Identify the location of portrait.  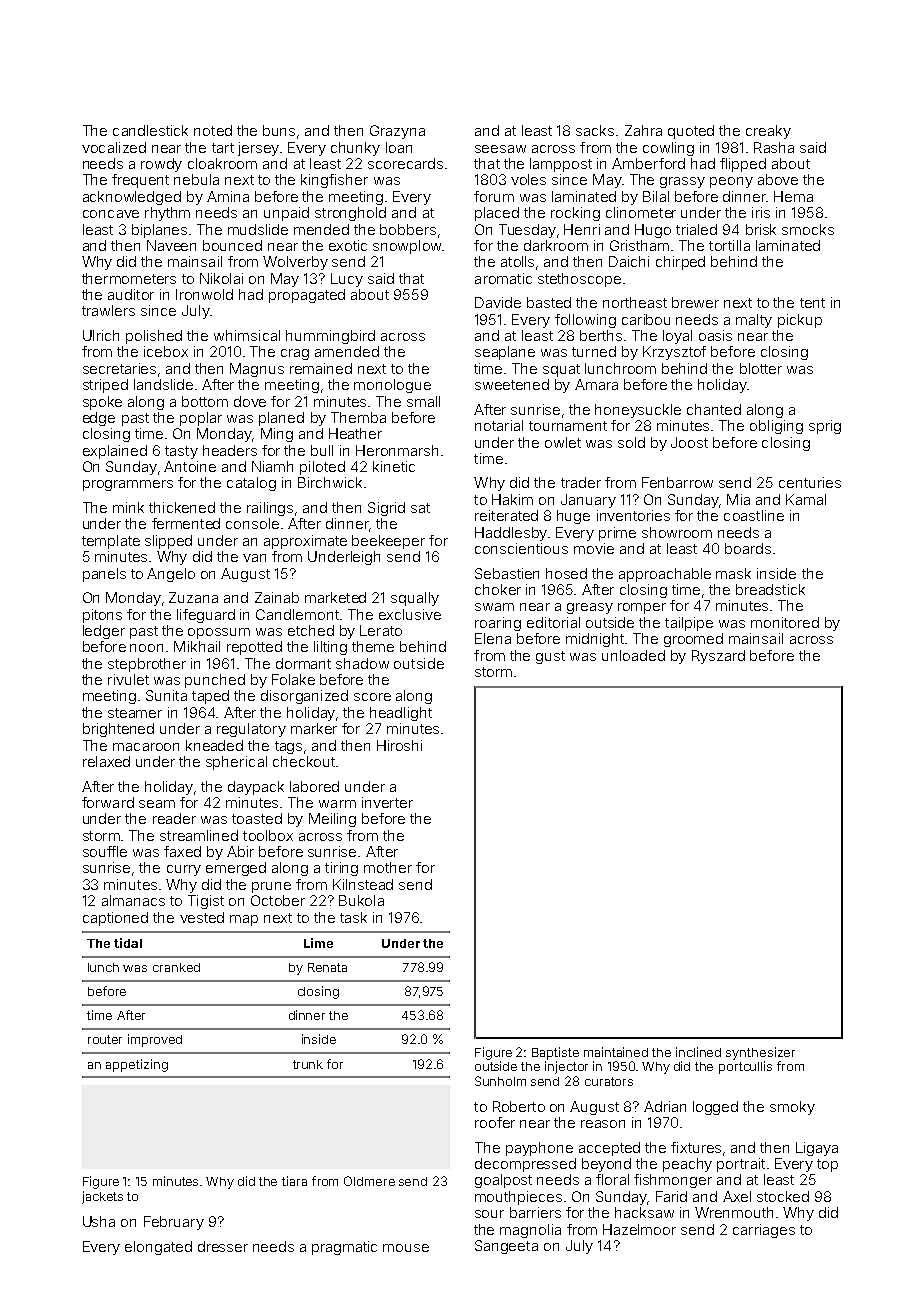
(741, 1165).
